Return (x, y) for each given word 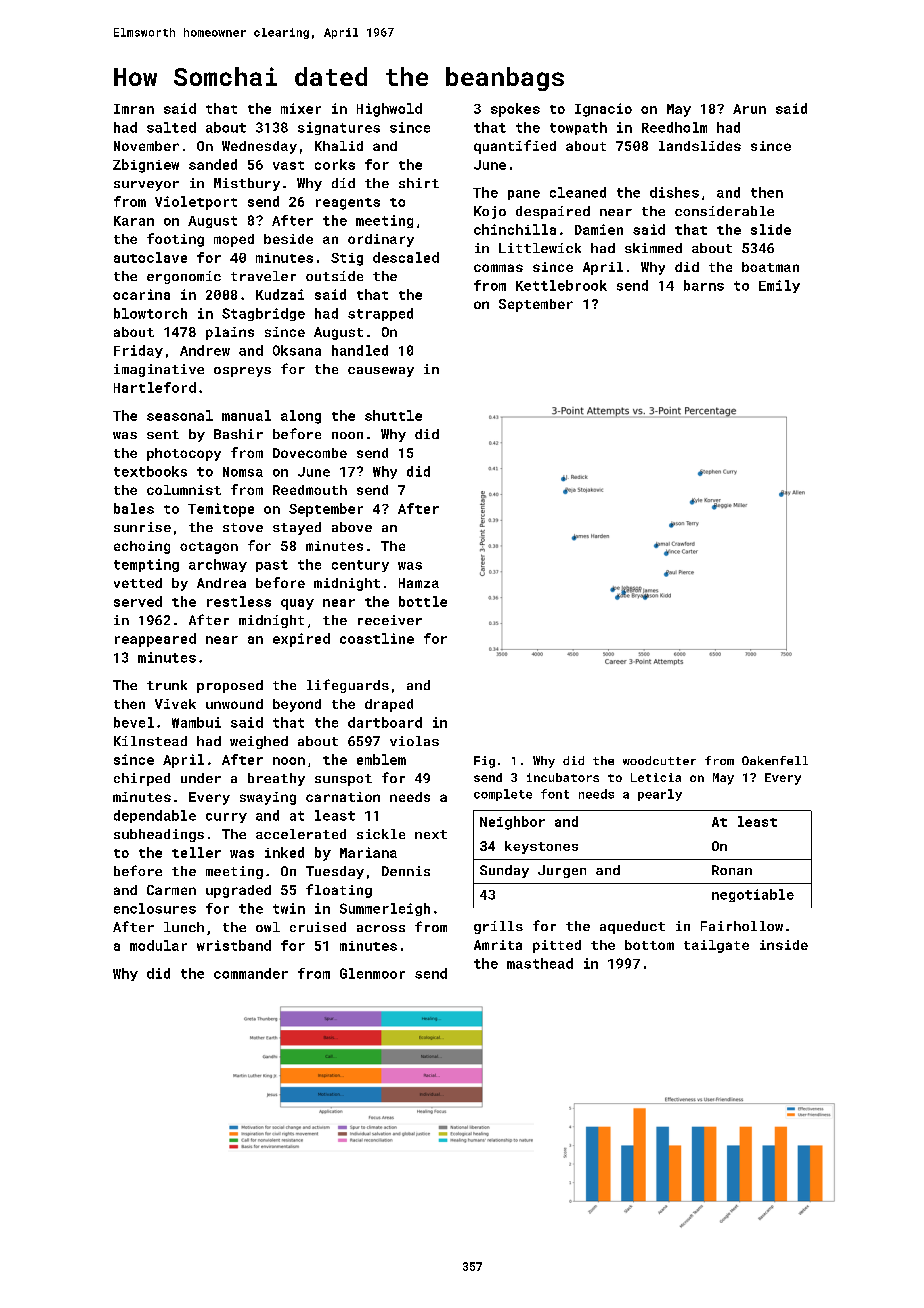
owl (268, 927)
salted (171, 127)
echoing (142, 547)
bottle (423, 601)
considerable (724, 211)
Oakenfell (775, 760)
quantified (515, 147)
